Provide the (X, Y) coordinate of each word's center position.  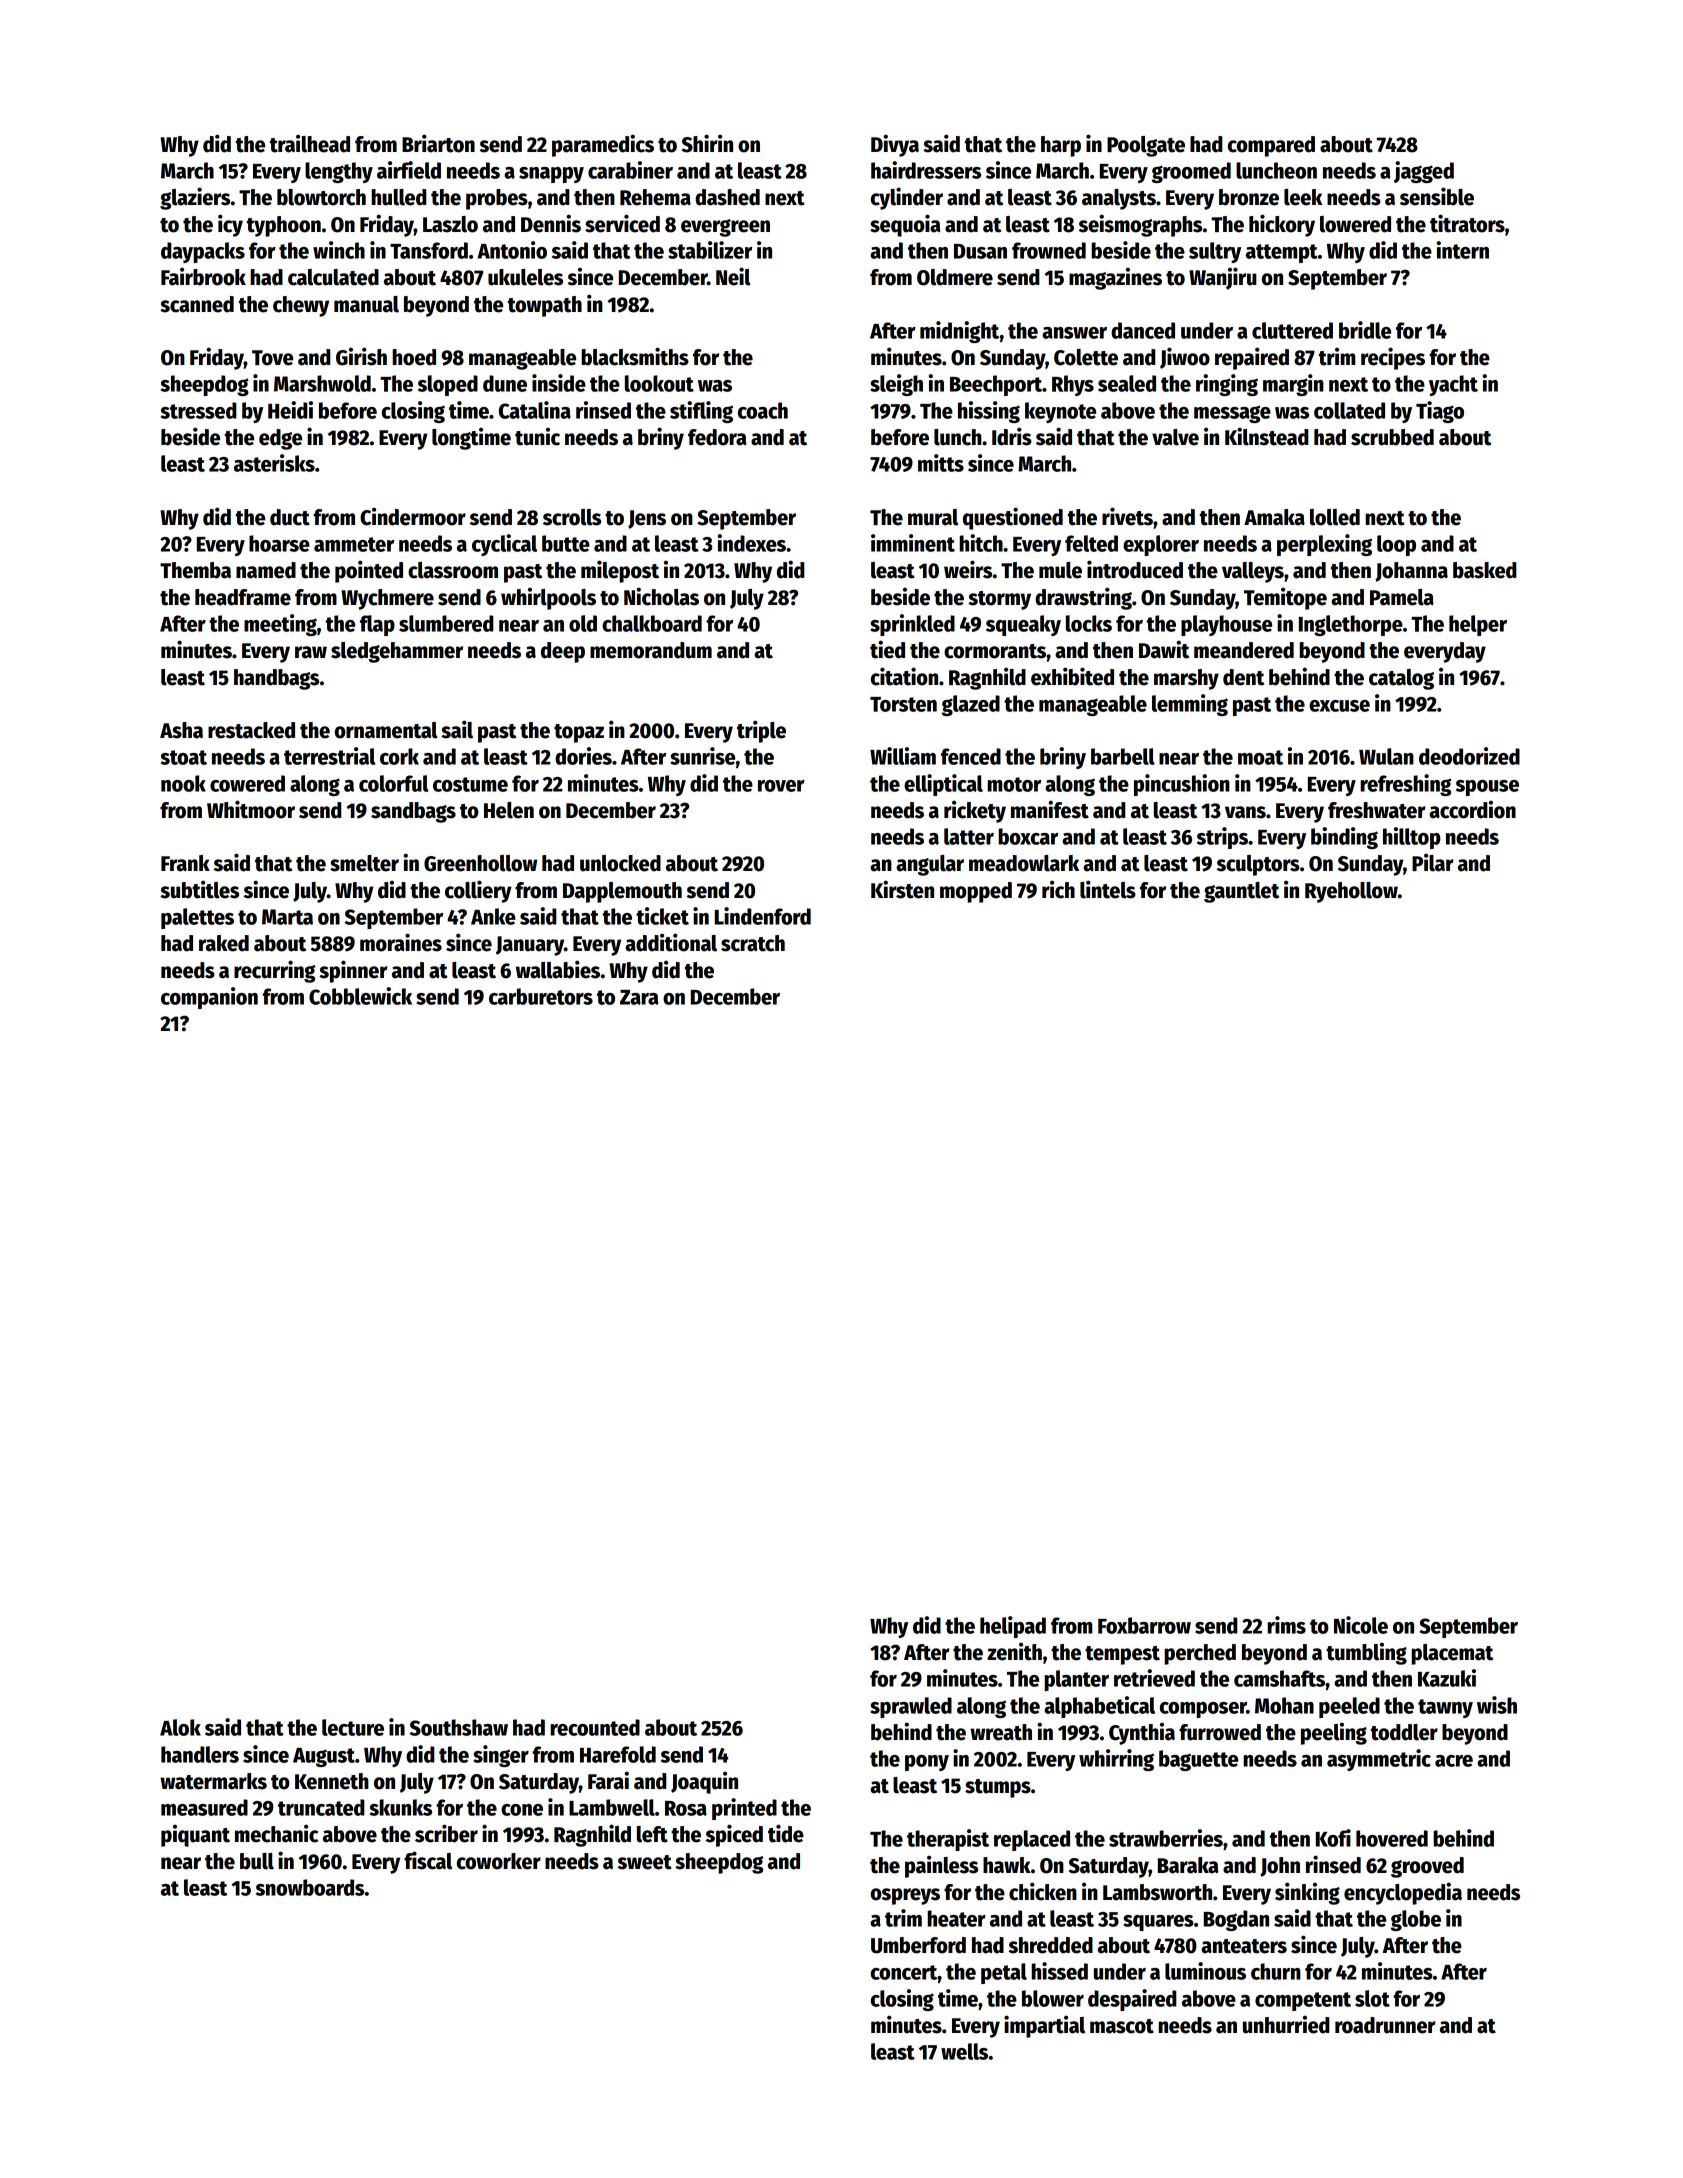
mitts (941, 463)
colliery (478, 891)
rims (1286, 1625)
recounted (595, 1727)
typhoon (284, 226)
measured (204, 1807)
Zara (639, 997)
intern (1462, 250)
